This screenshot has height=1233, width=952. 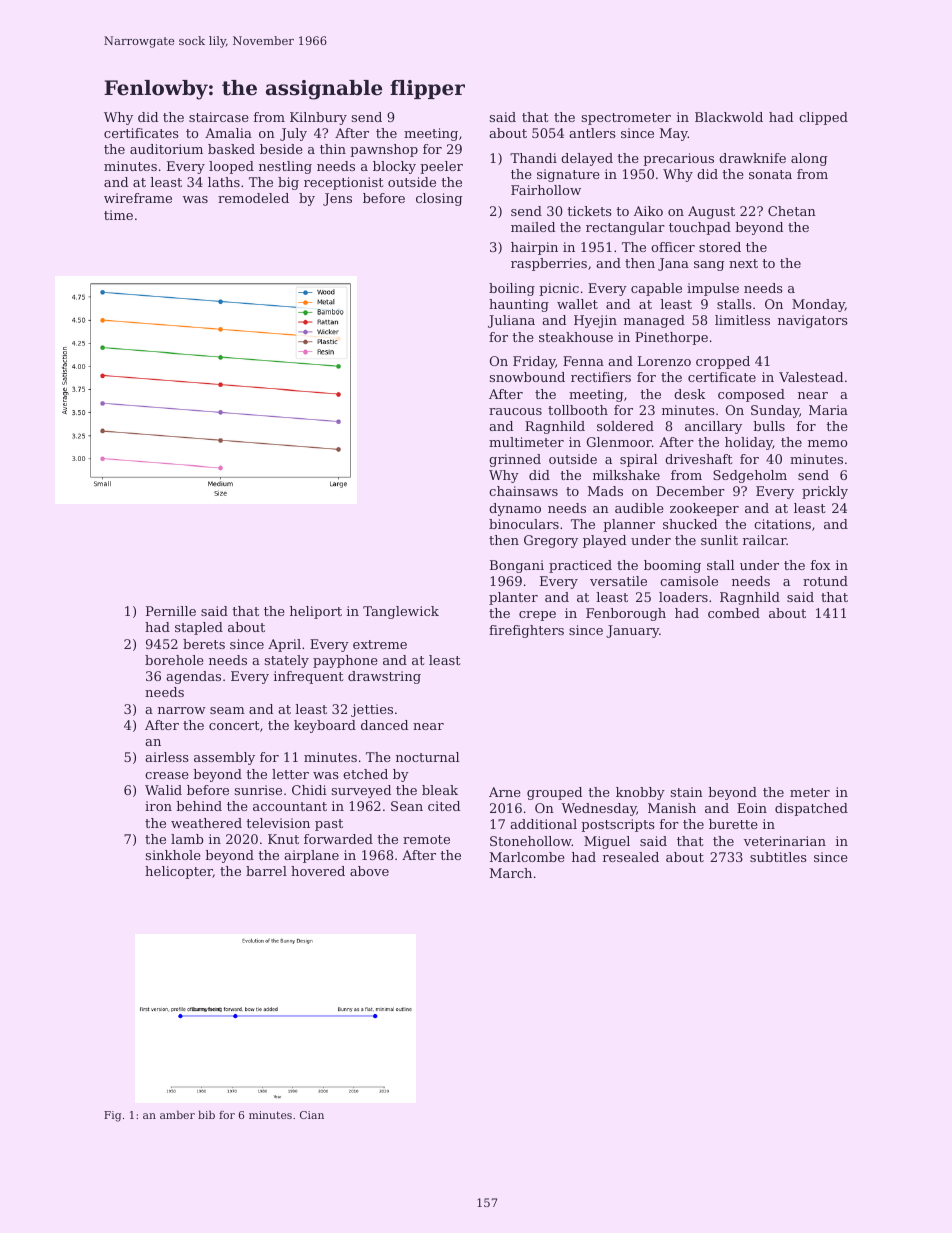 I want to click on Walid, so click(x=163, y=790).
